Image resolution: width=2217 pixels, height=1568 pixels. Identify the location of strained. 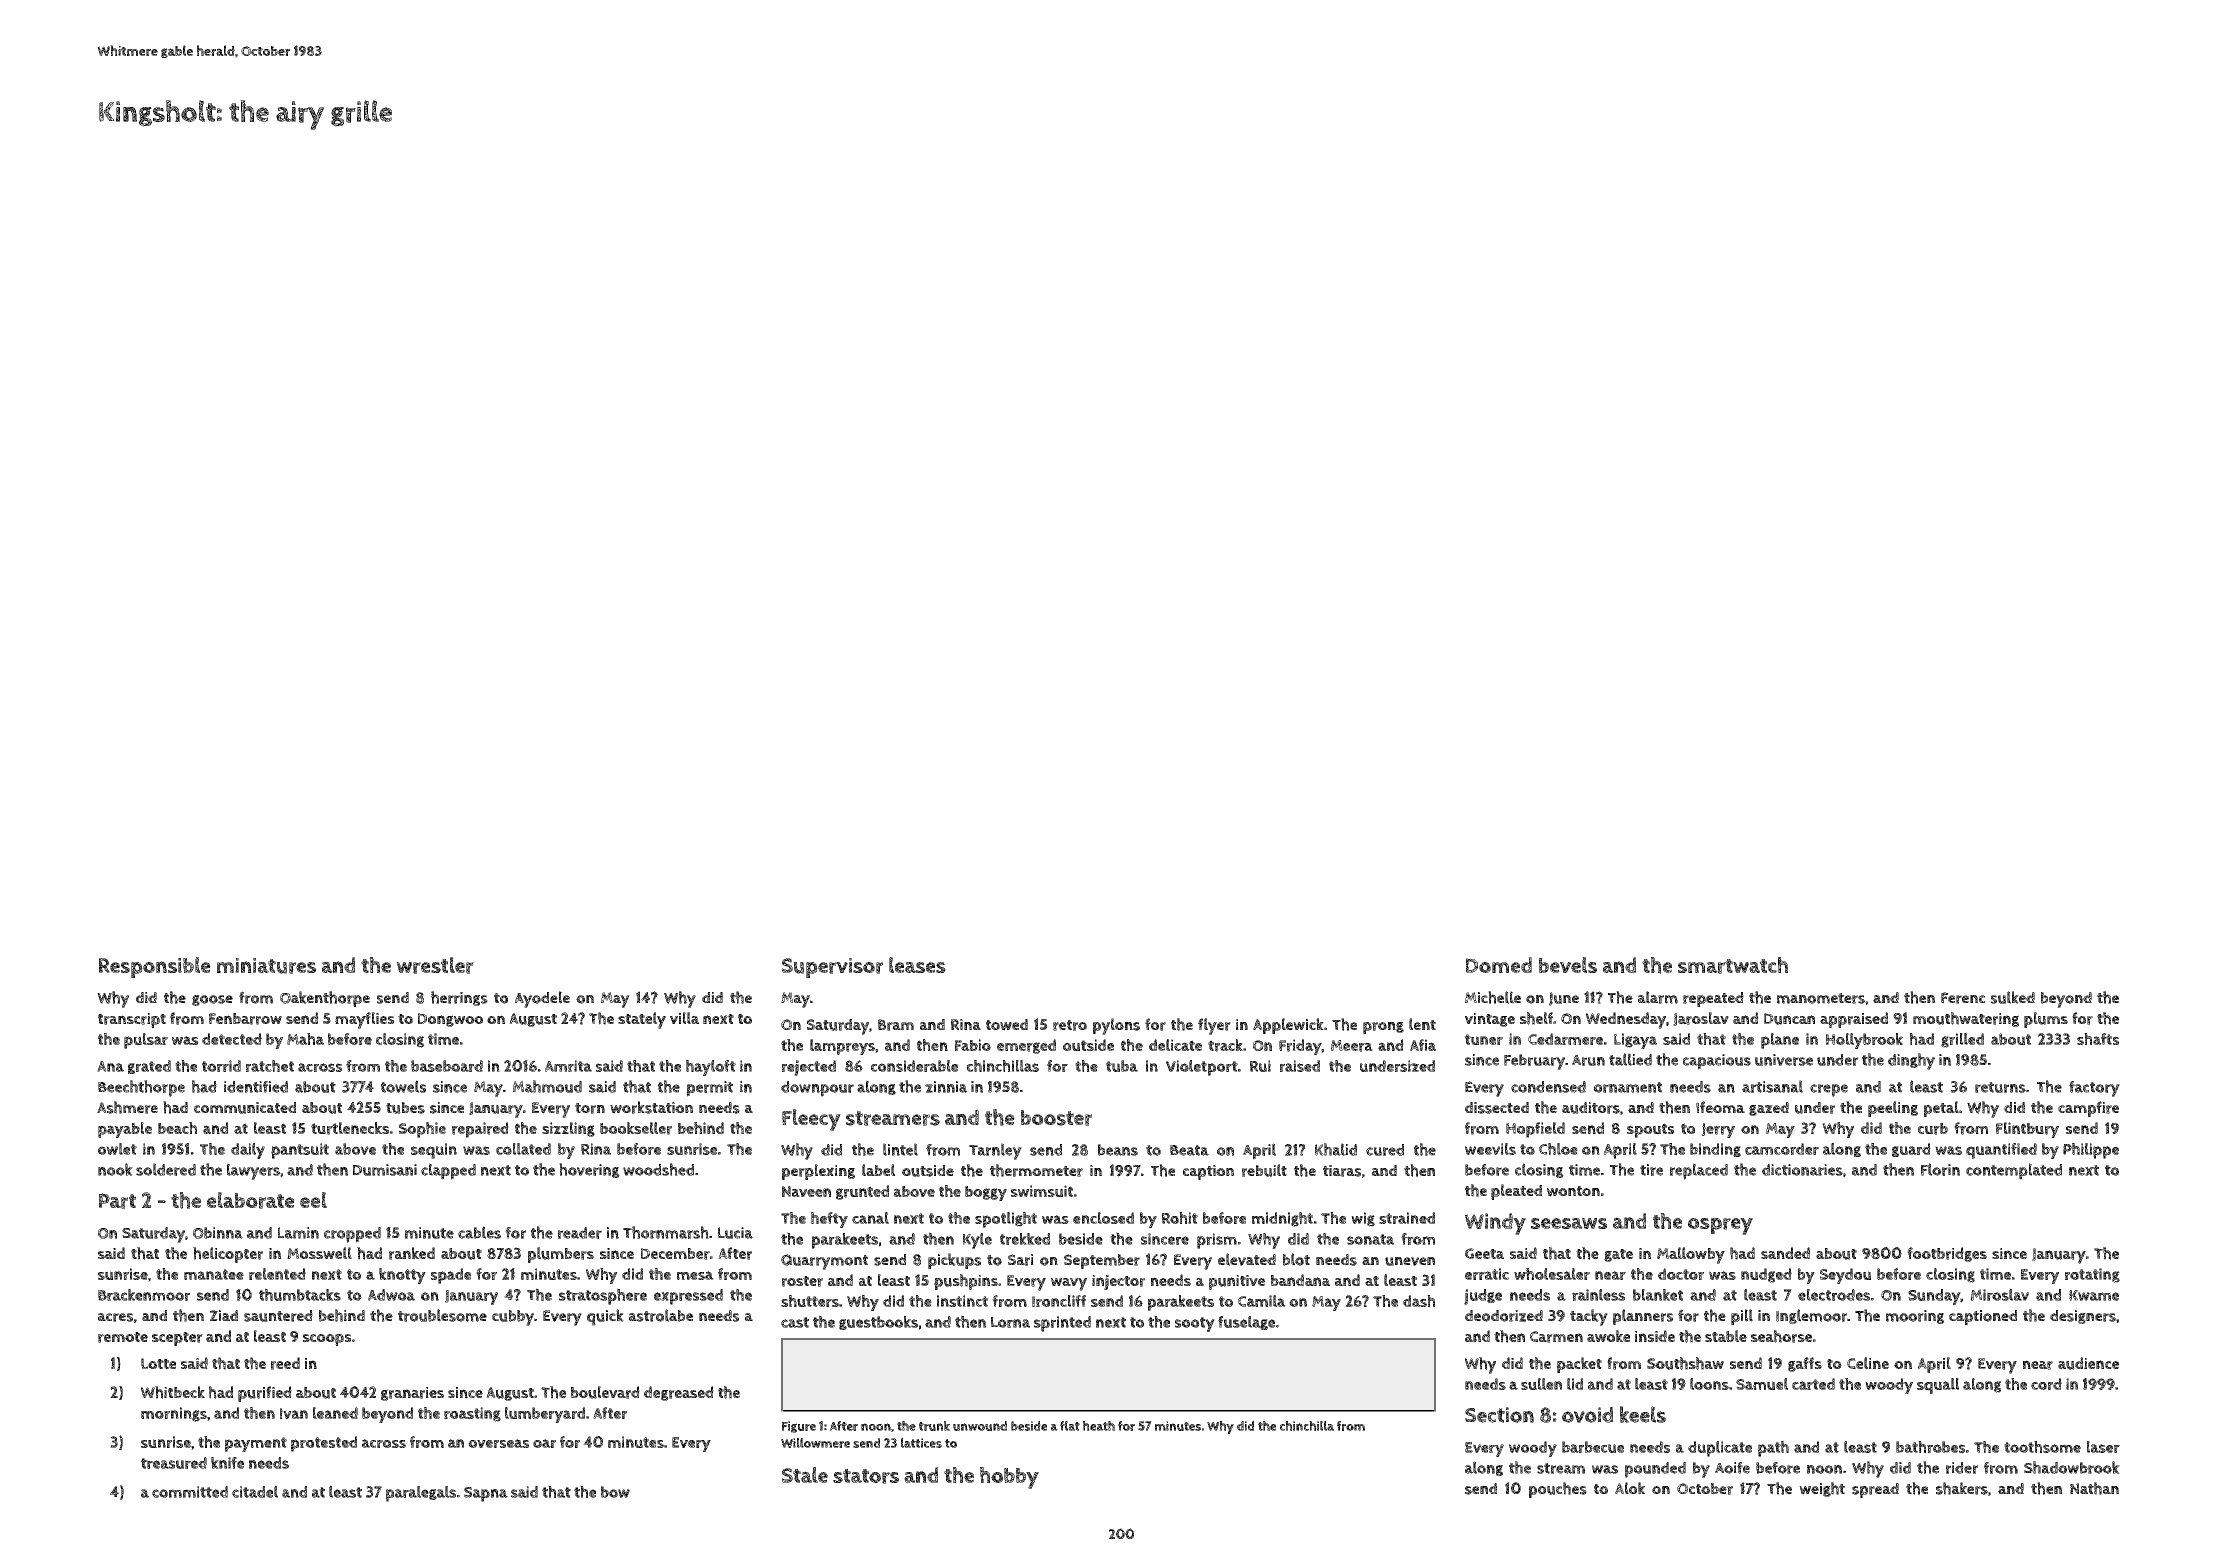
(1407, 1218).
